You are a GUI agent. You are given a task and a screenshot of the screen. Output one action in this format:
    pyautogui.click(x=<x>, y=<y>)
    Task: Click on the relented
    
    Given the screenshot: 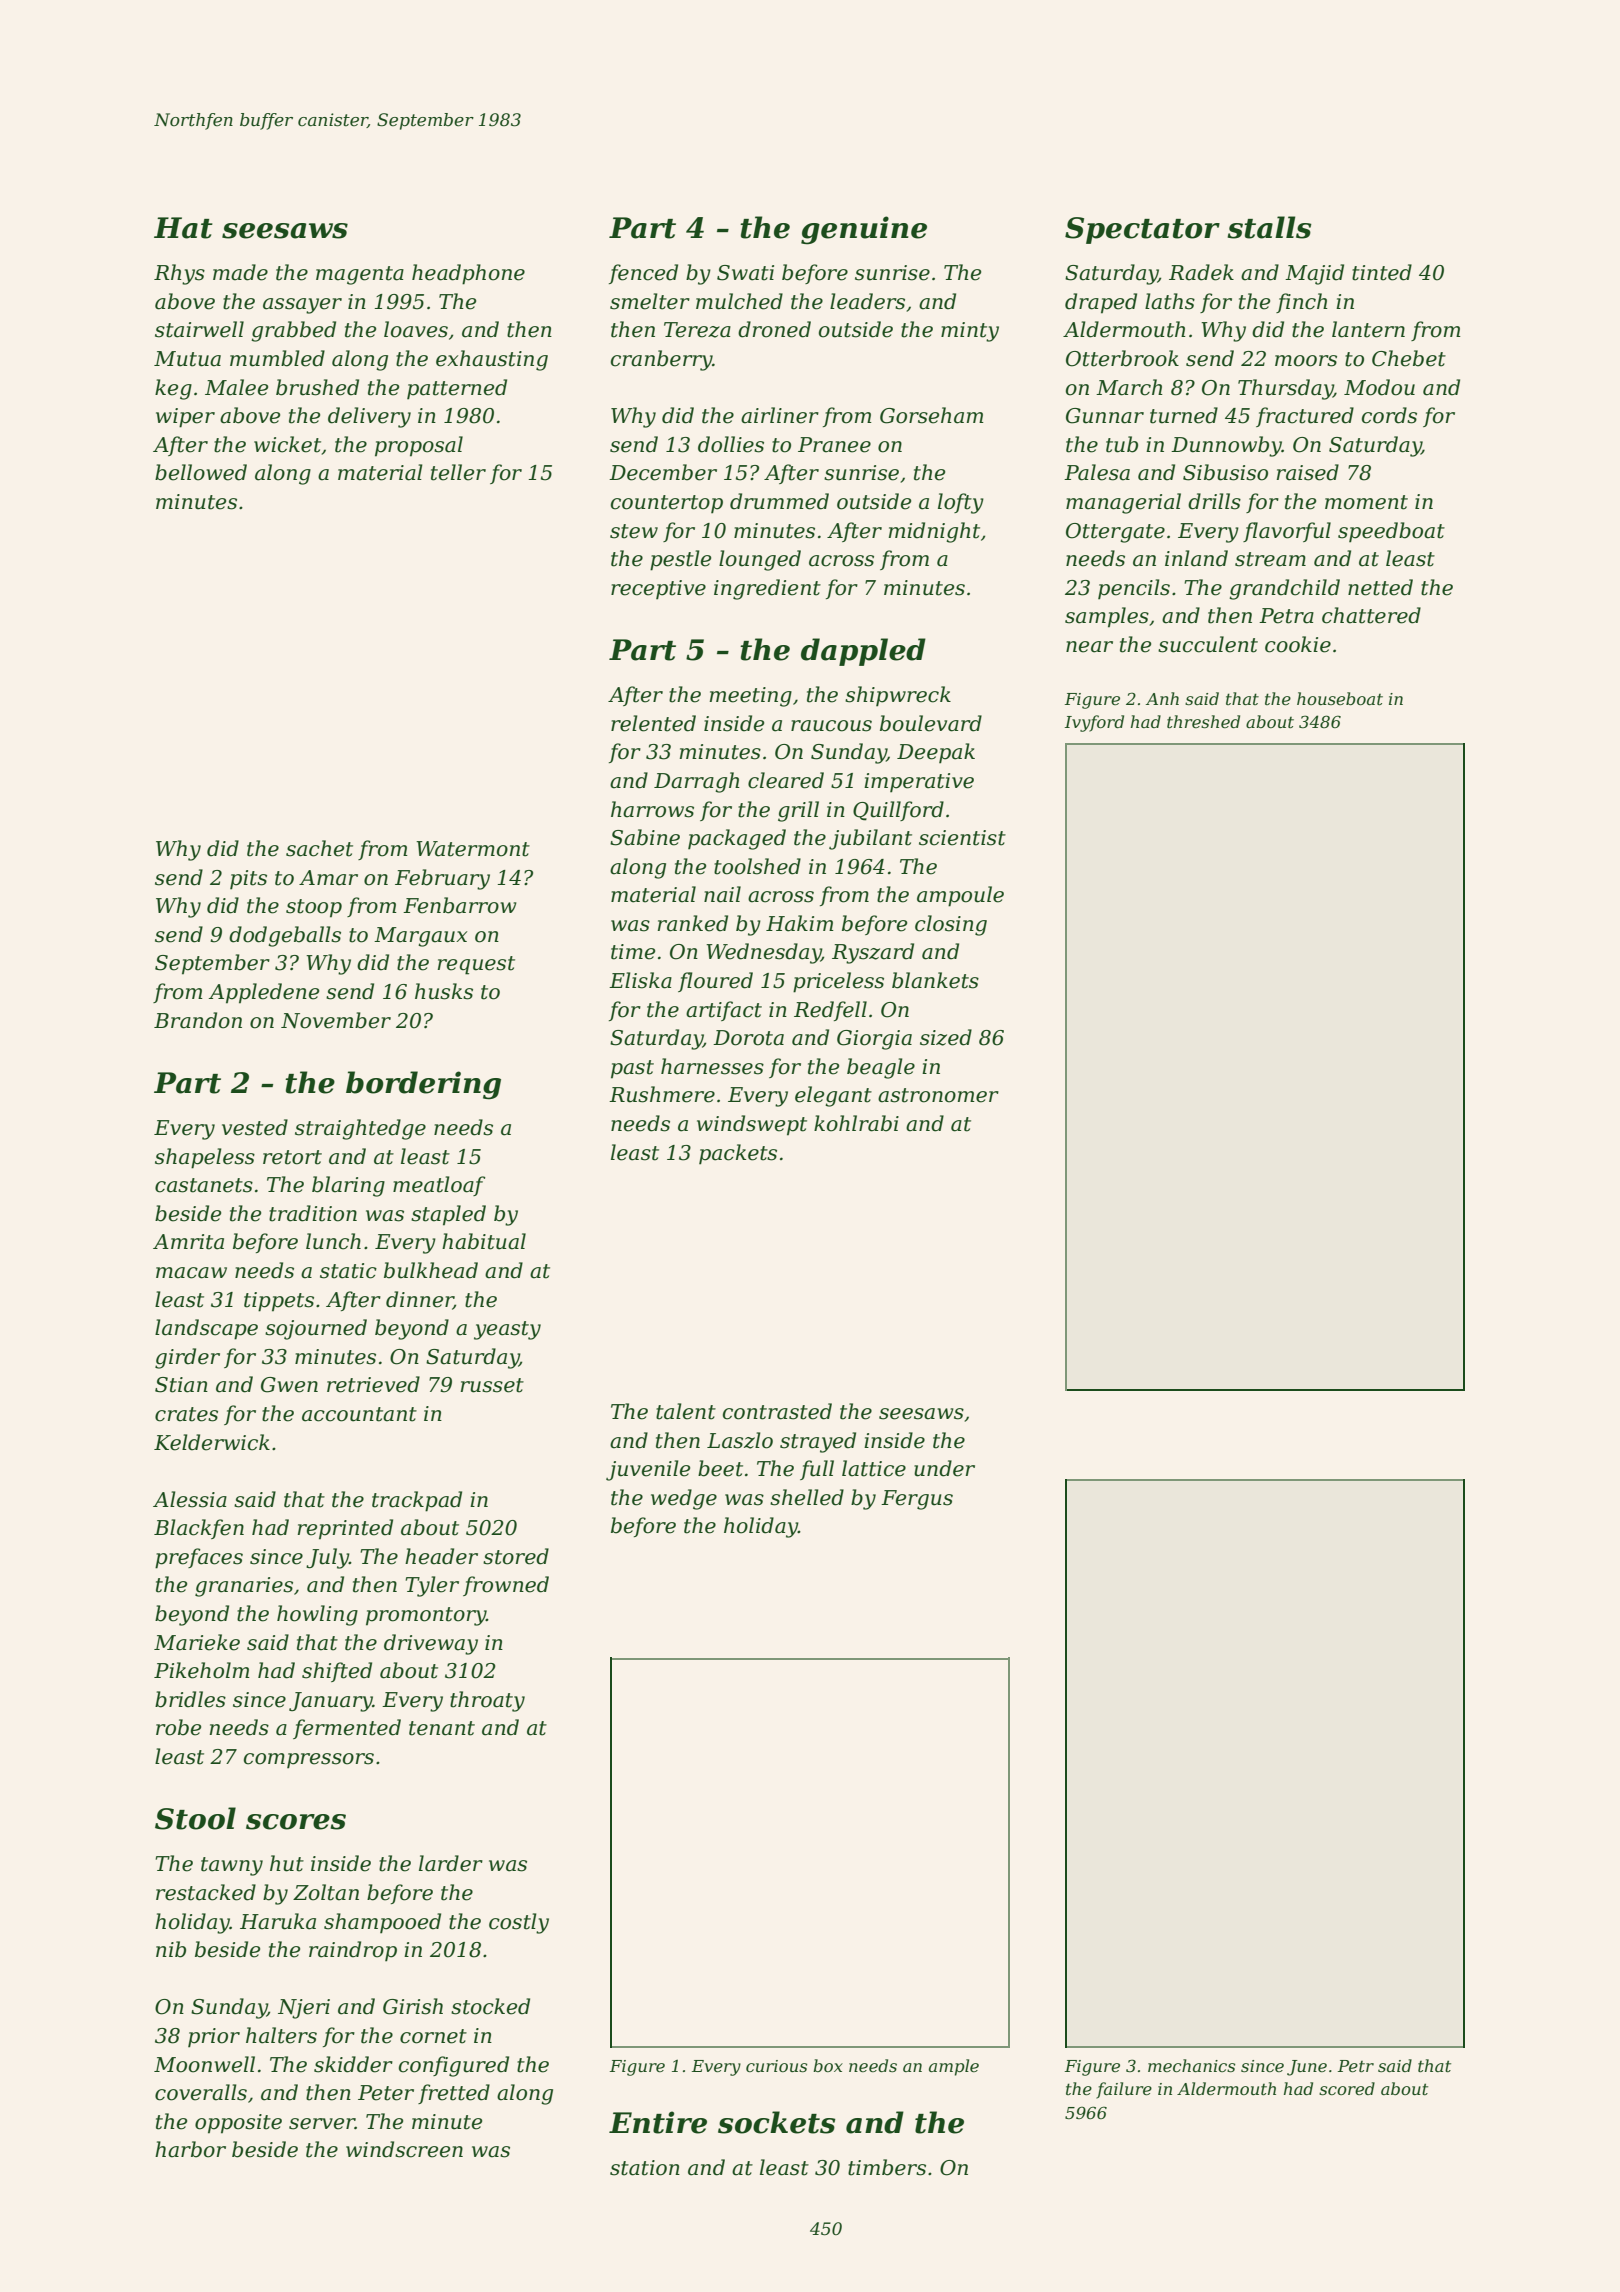 What is the action you would take?
    pyautogui.click(x=653, y=723)
